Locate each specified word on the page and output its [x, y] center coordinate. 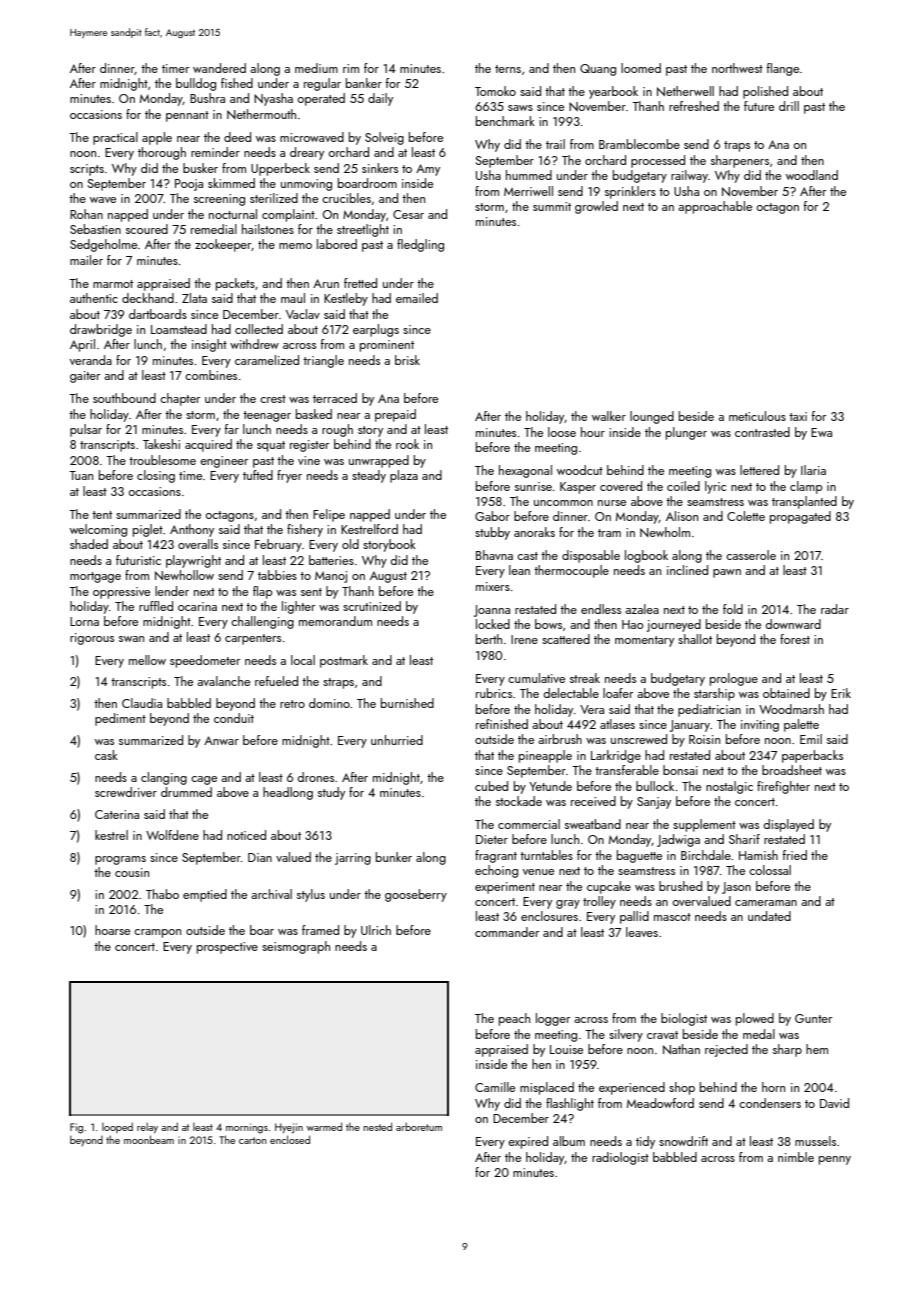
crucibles [346, 198]
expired [528, 1142]
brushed [680, 886]
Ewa [821, 432]
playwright [193, 561]
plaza [404, 476]
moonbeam [149, 1139]
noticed [246, 835]
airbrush [560, 739]
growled [596, 207]
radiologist [620, 1158]
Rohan [86, 214]
